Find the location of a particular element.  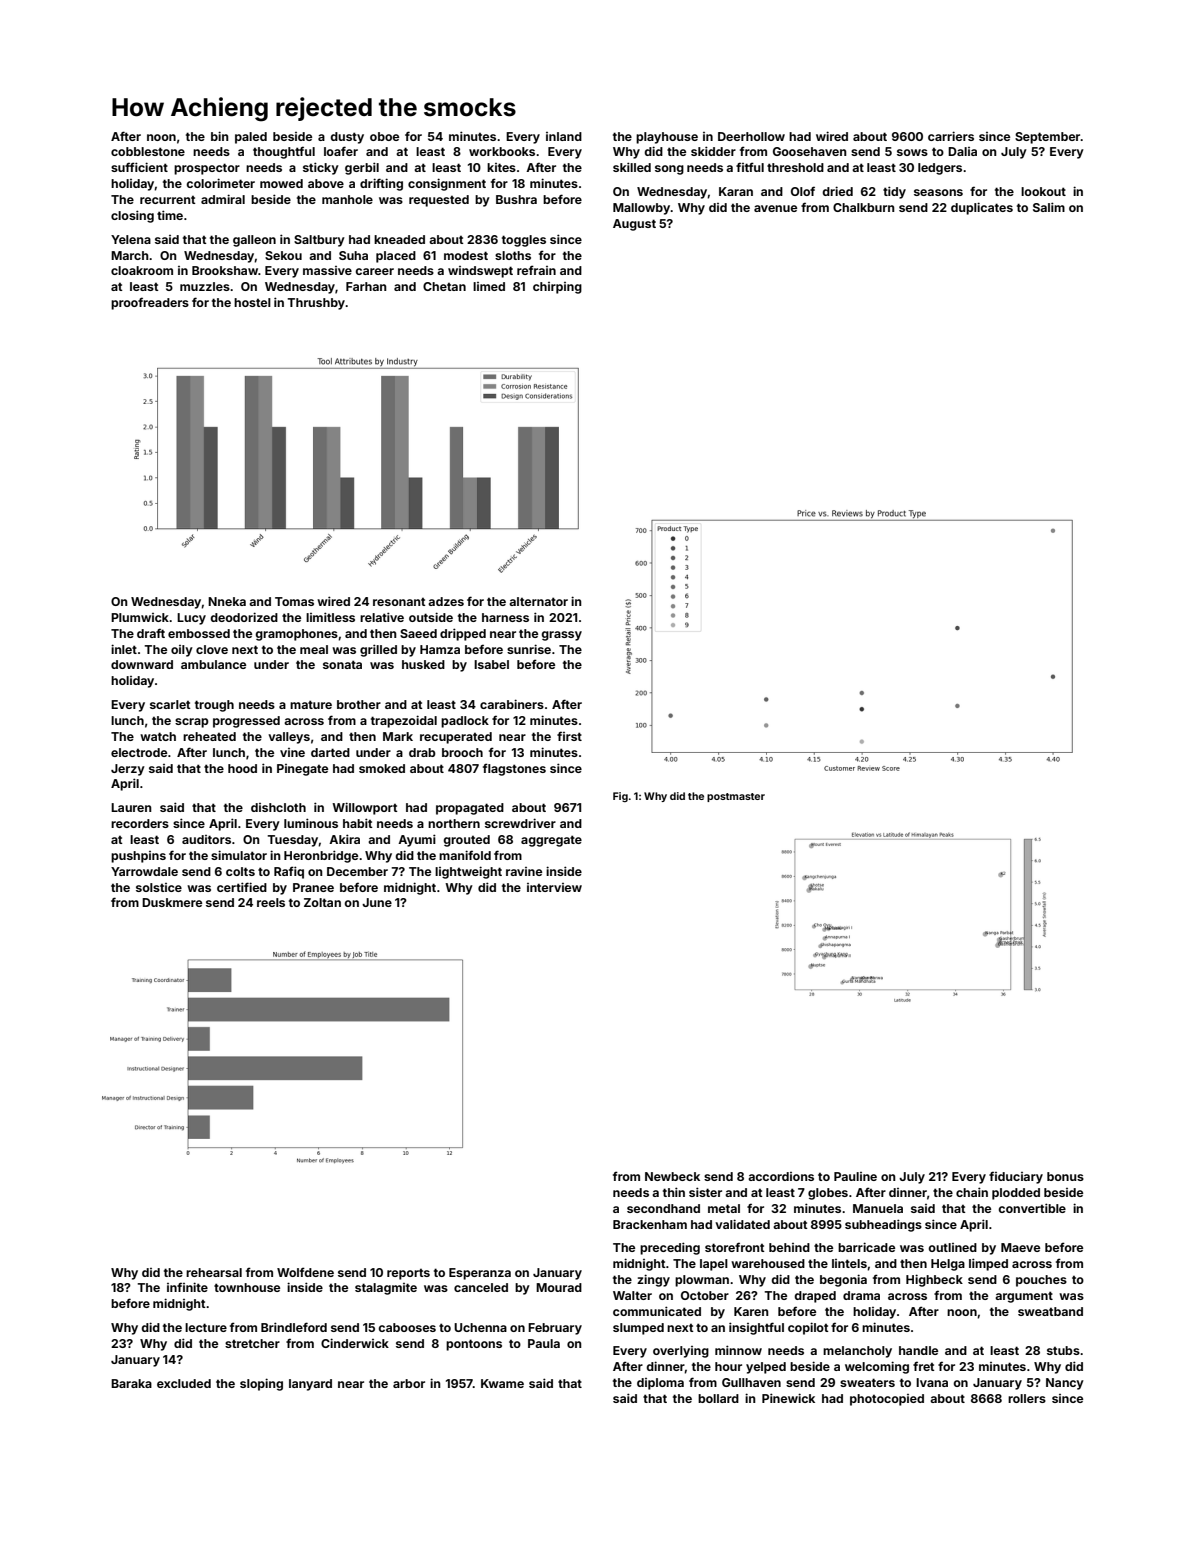

sticky is located at coordinates (321, 168).
